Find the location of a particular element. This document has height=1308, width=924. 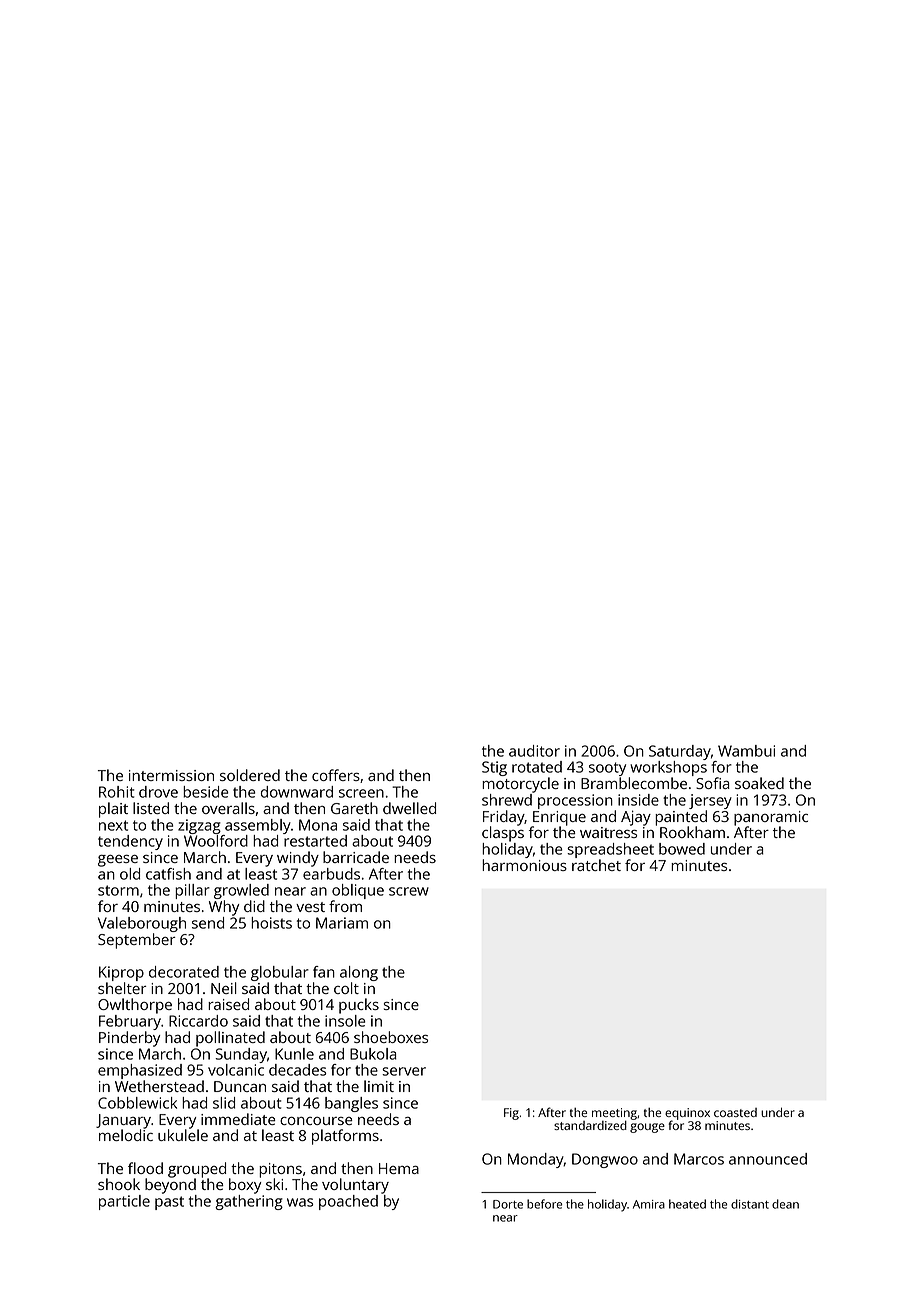

Fig is located at coordinates (511, 1114).
